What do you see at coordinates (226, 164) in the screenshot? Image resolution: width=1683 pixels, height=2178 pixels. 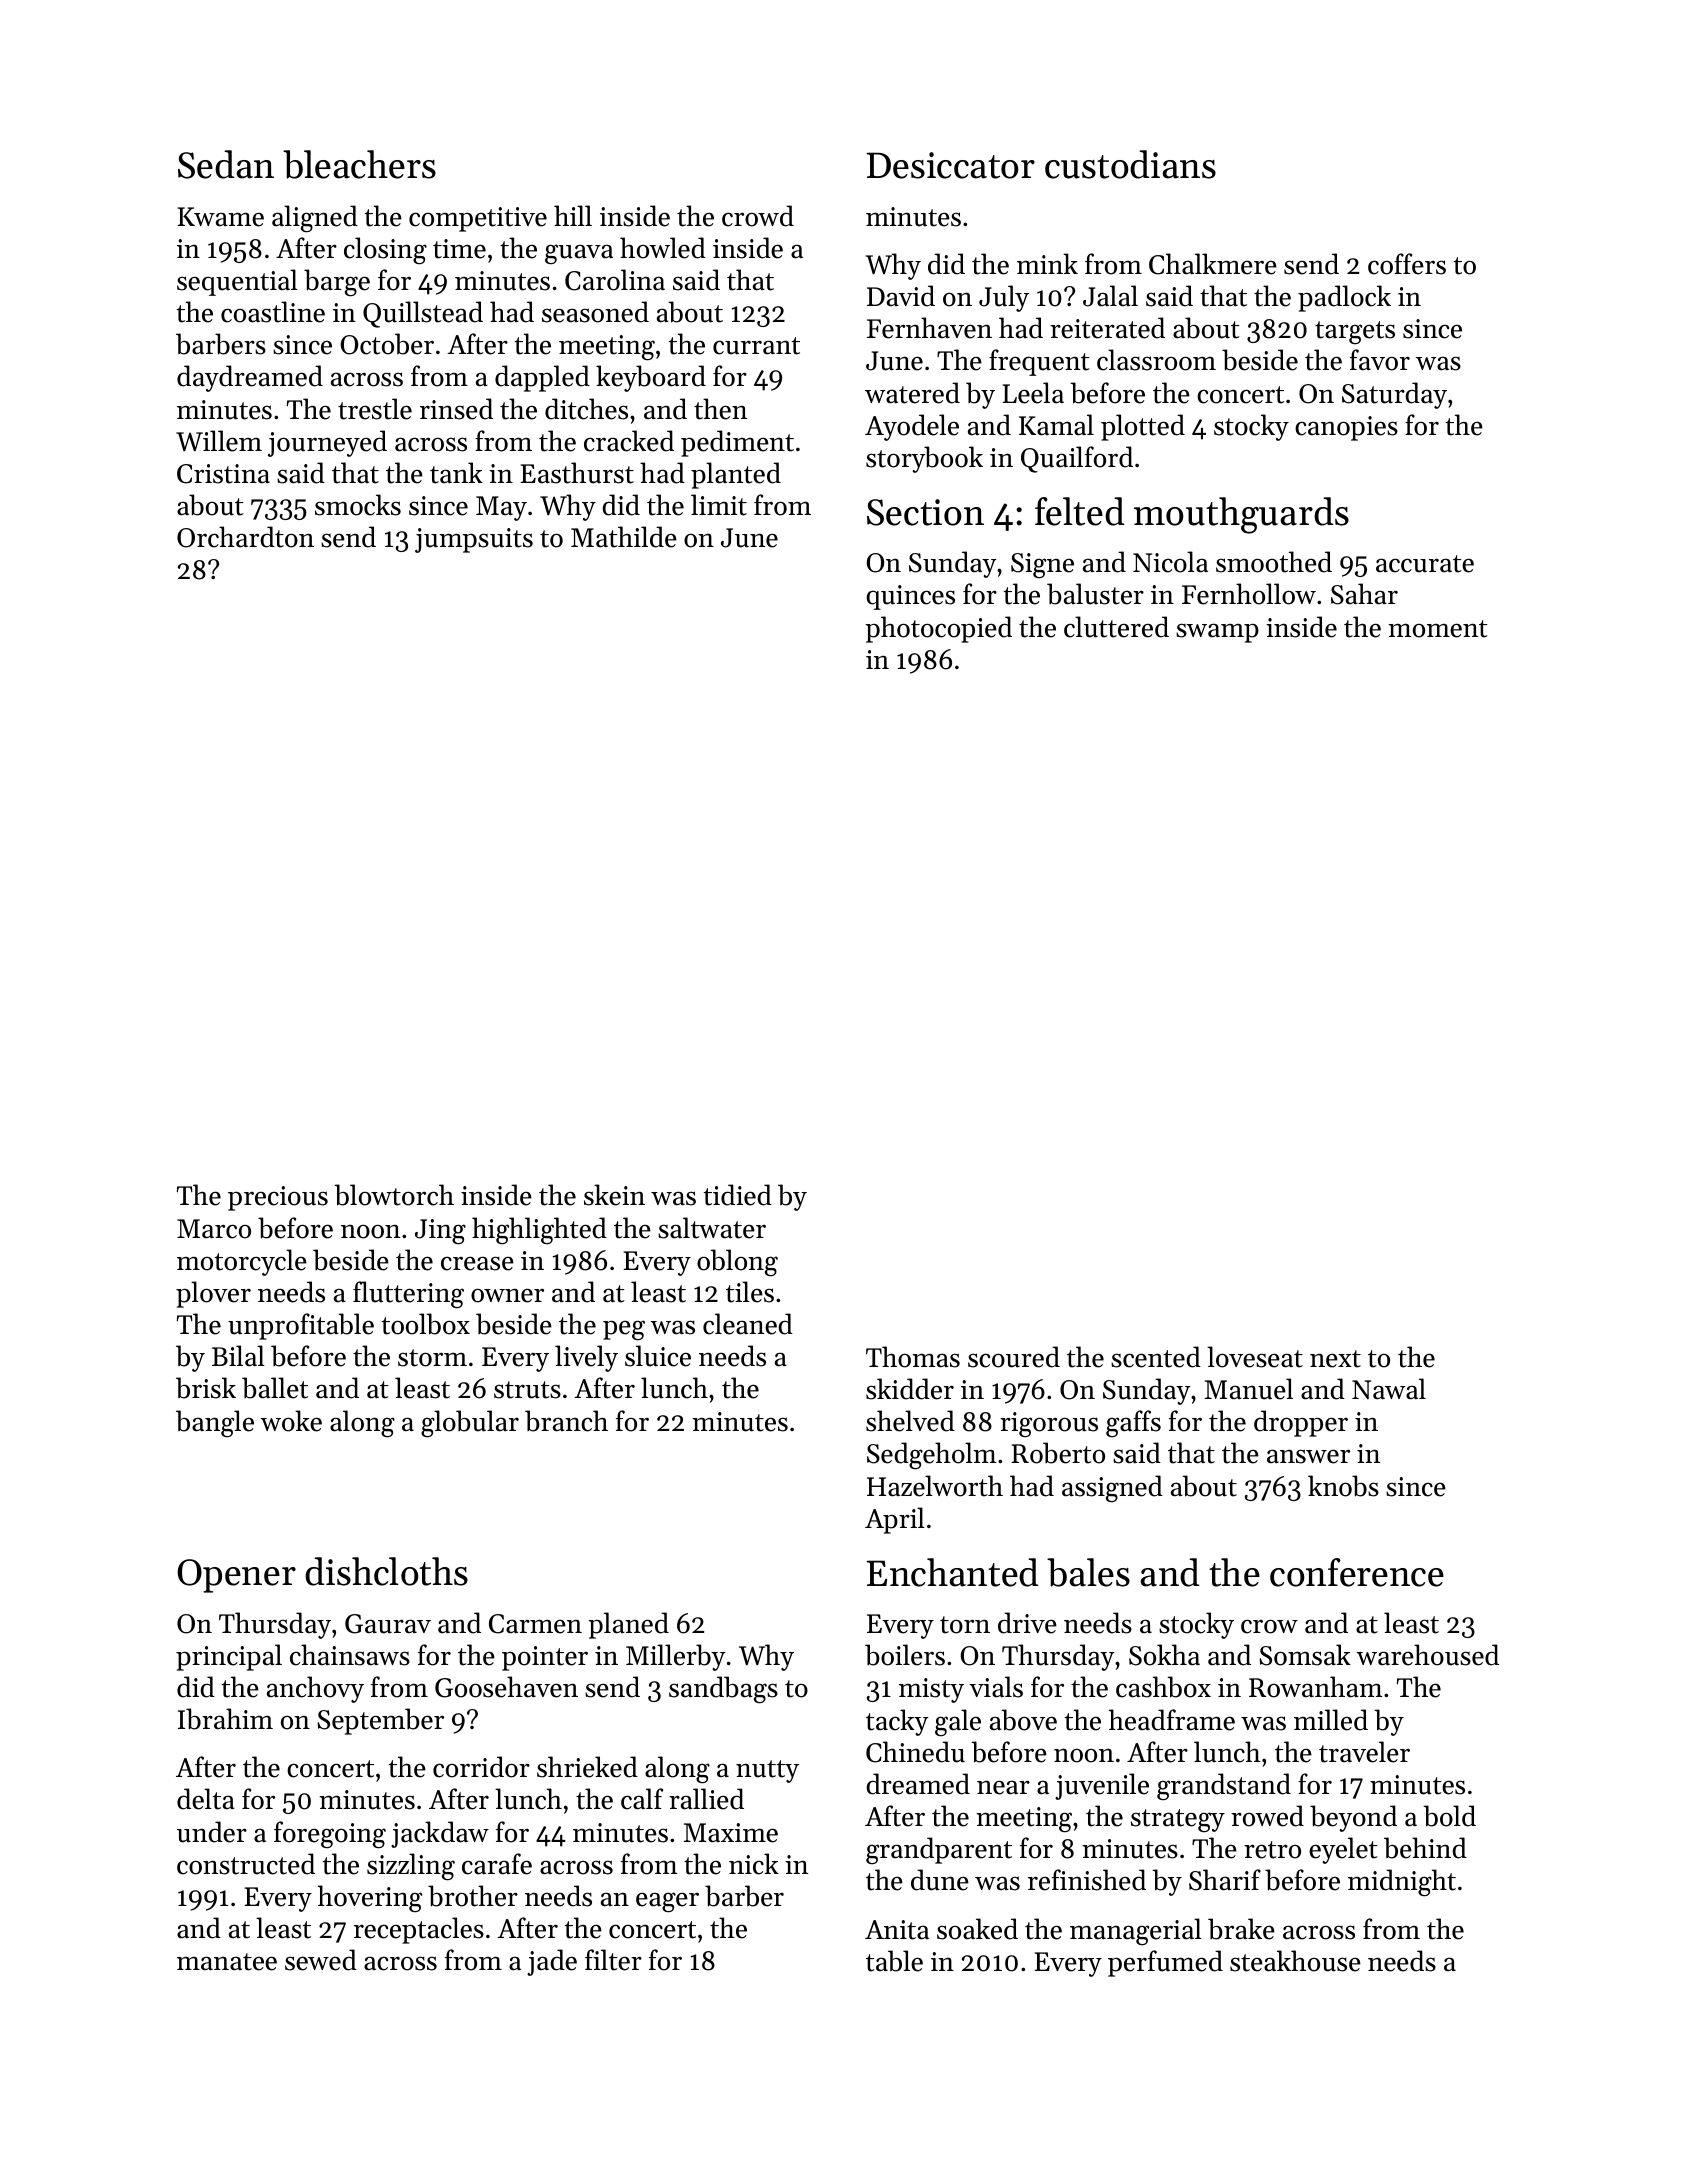 I see `Sedan` at bounding box center [226, 164].
